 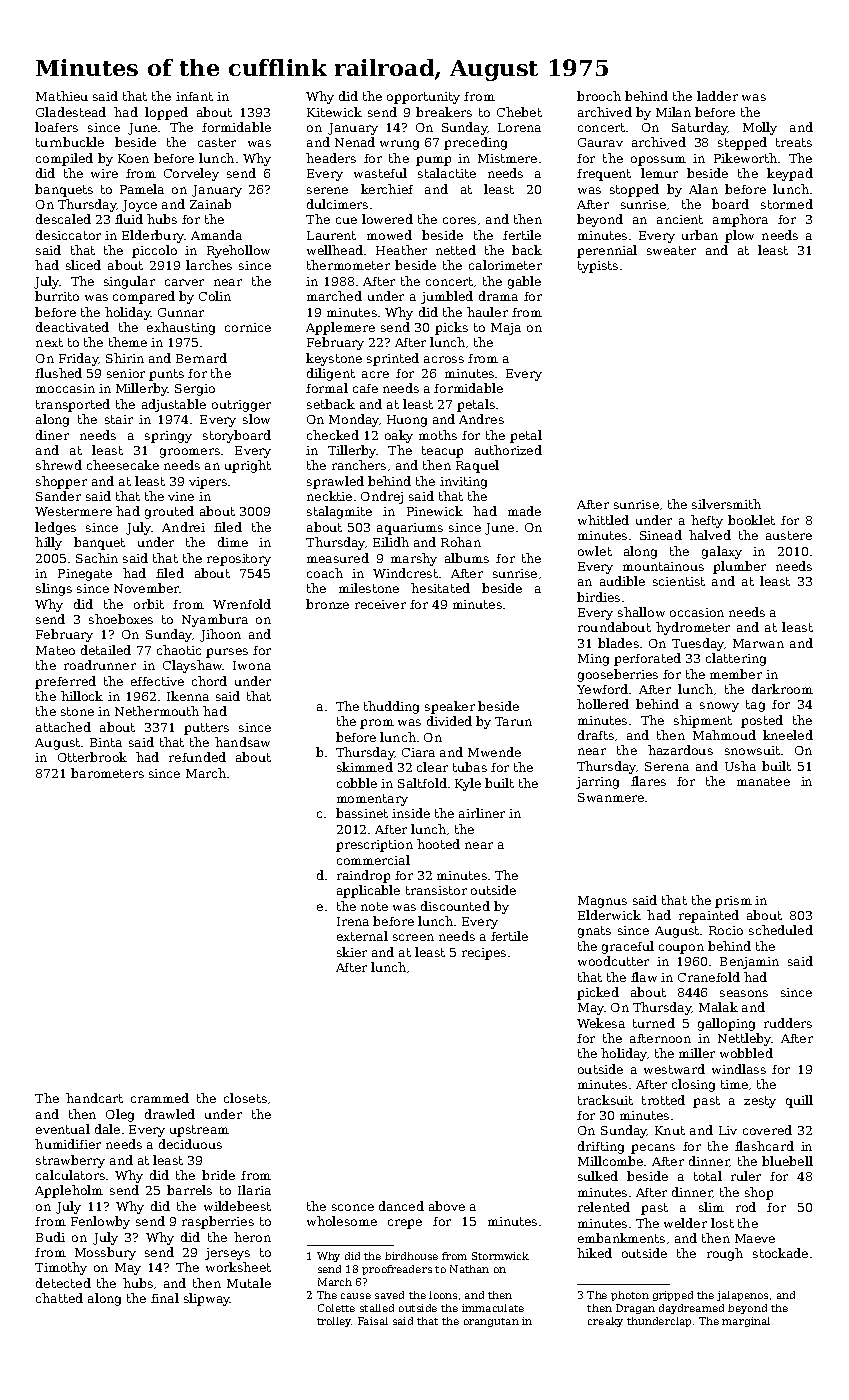 I want to click on sprinted, so click(x=393, y=359).
